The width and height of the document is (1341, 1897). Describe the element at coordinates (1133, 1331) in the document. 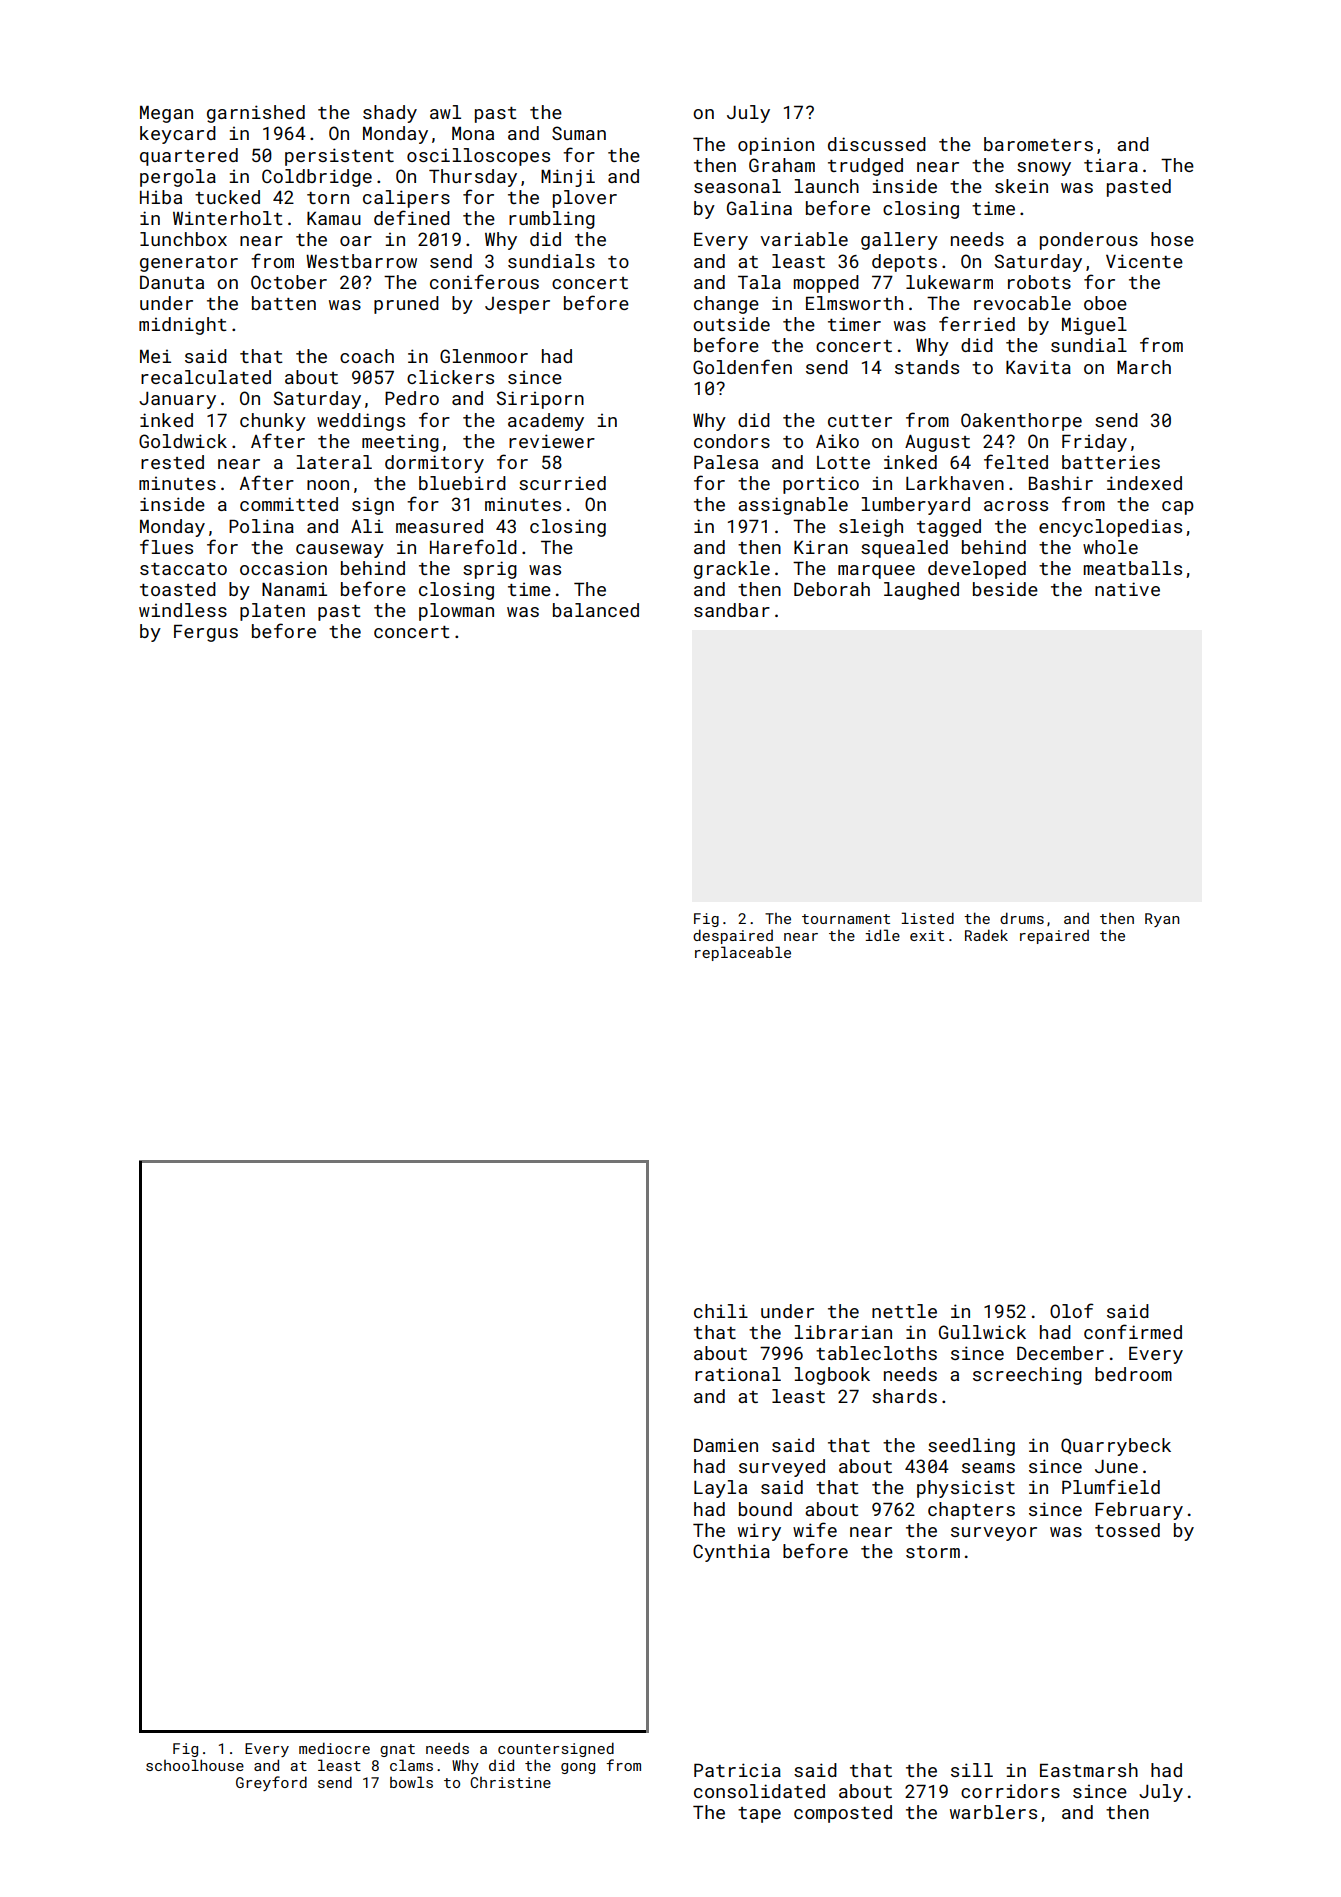

I see `confirmed` at that location.
